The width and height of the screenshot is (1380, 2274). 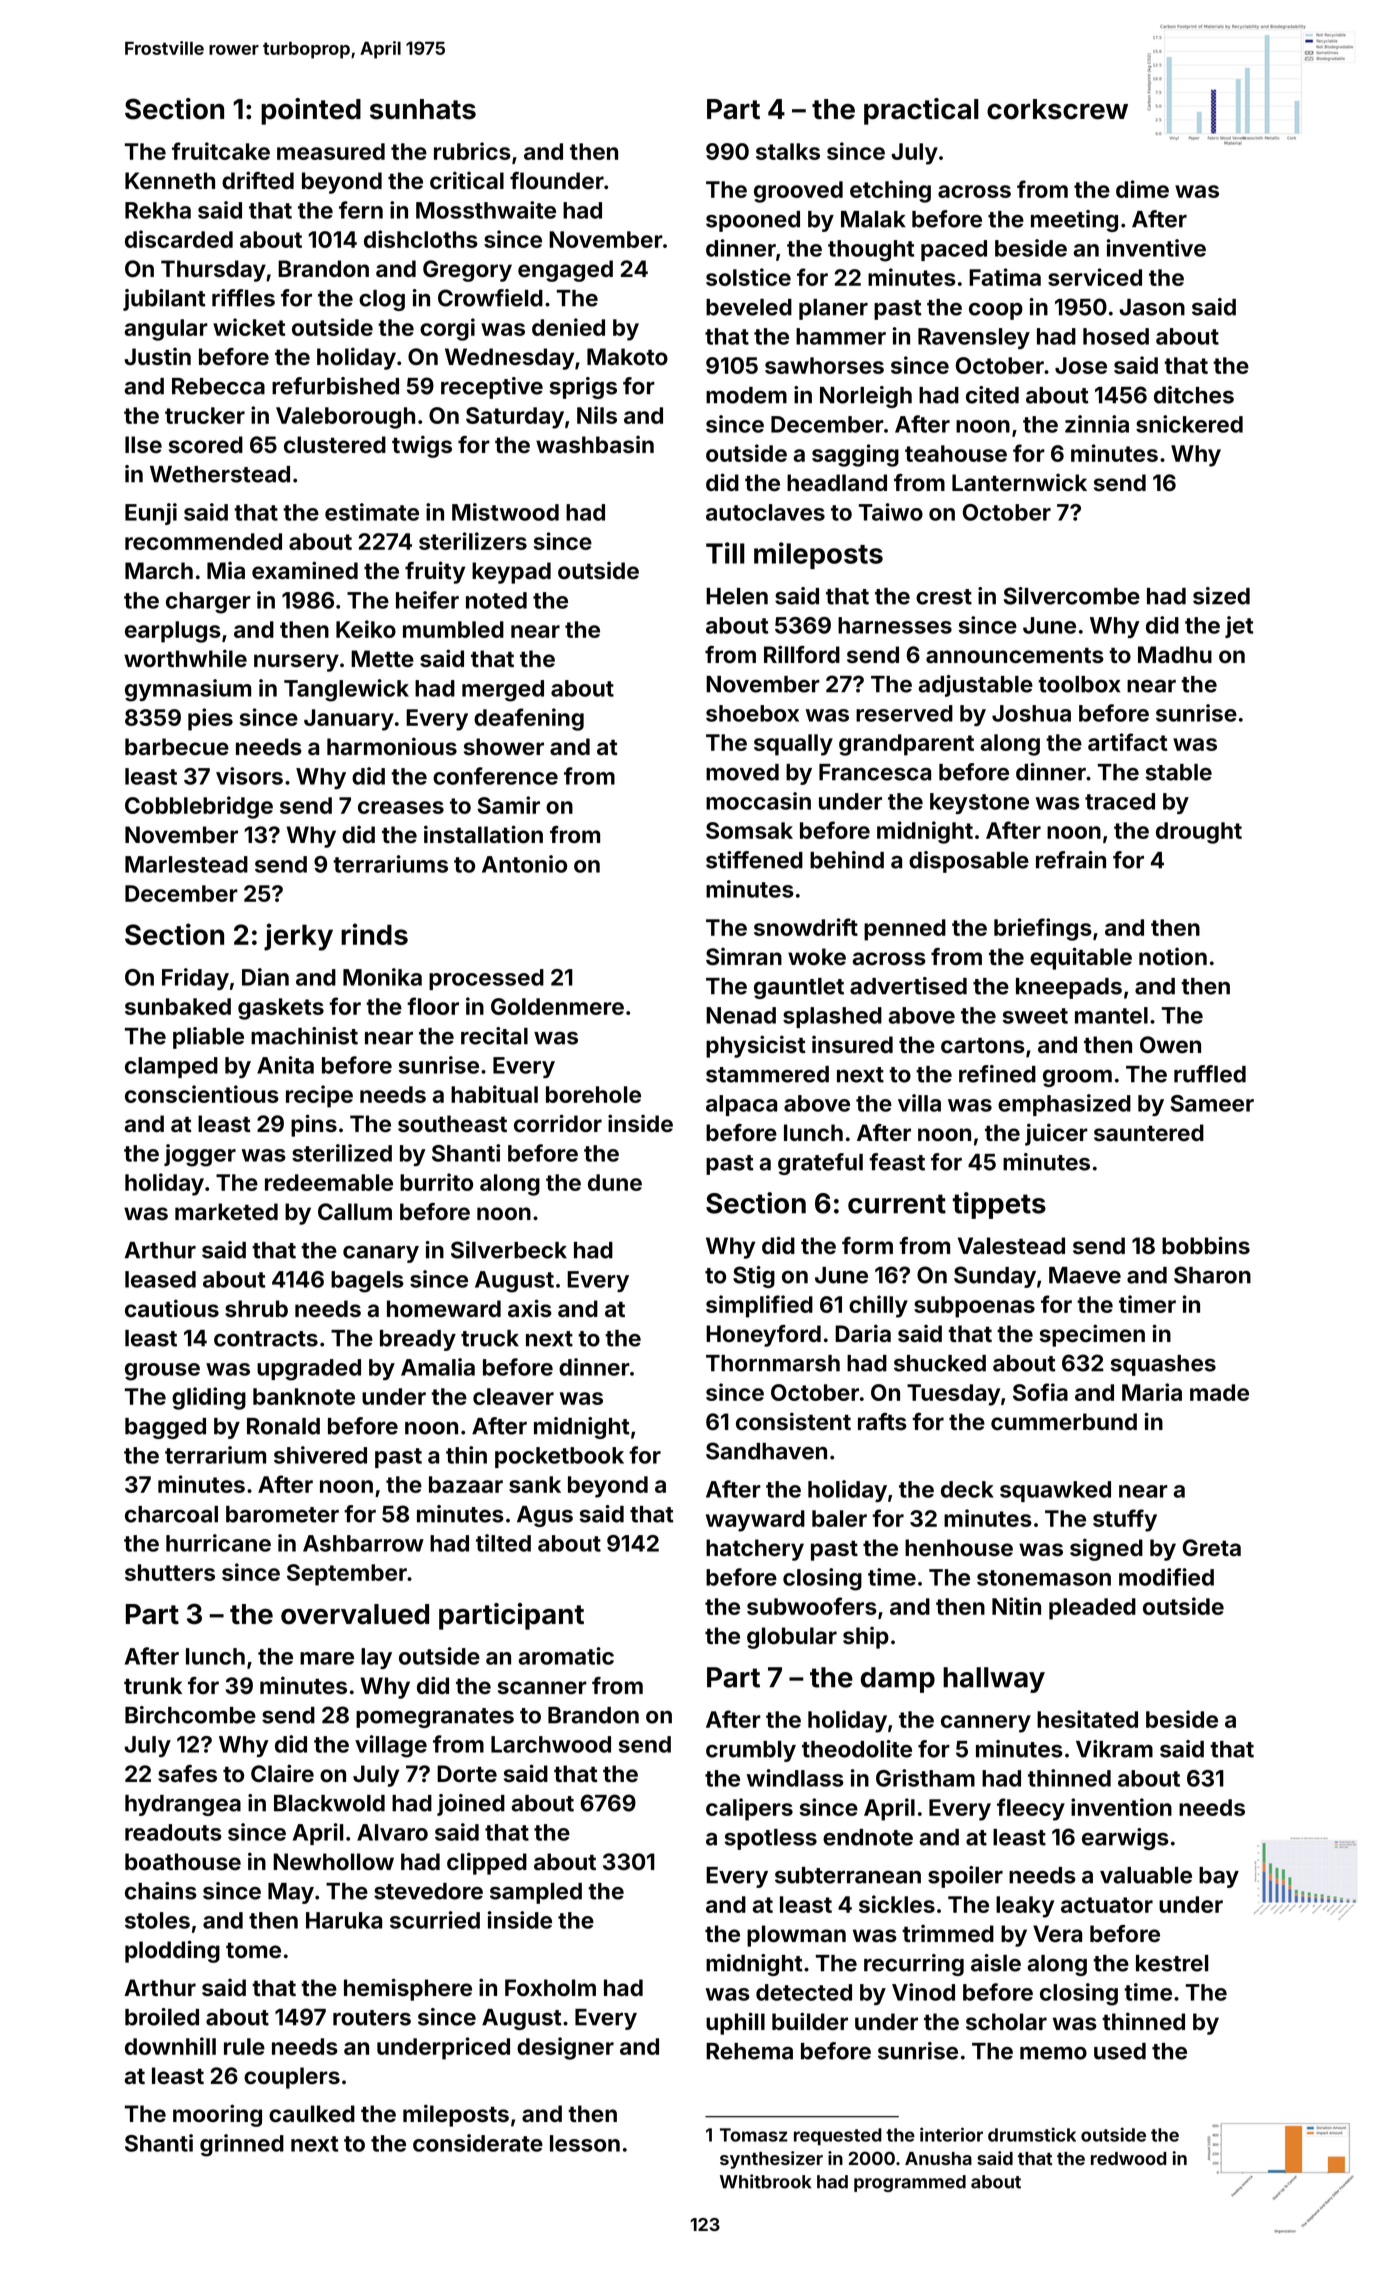 I want to click on grinned, so click(x=242, y=2145).
